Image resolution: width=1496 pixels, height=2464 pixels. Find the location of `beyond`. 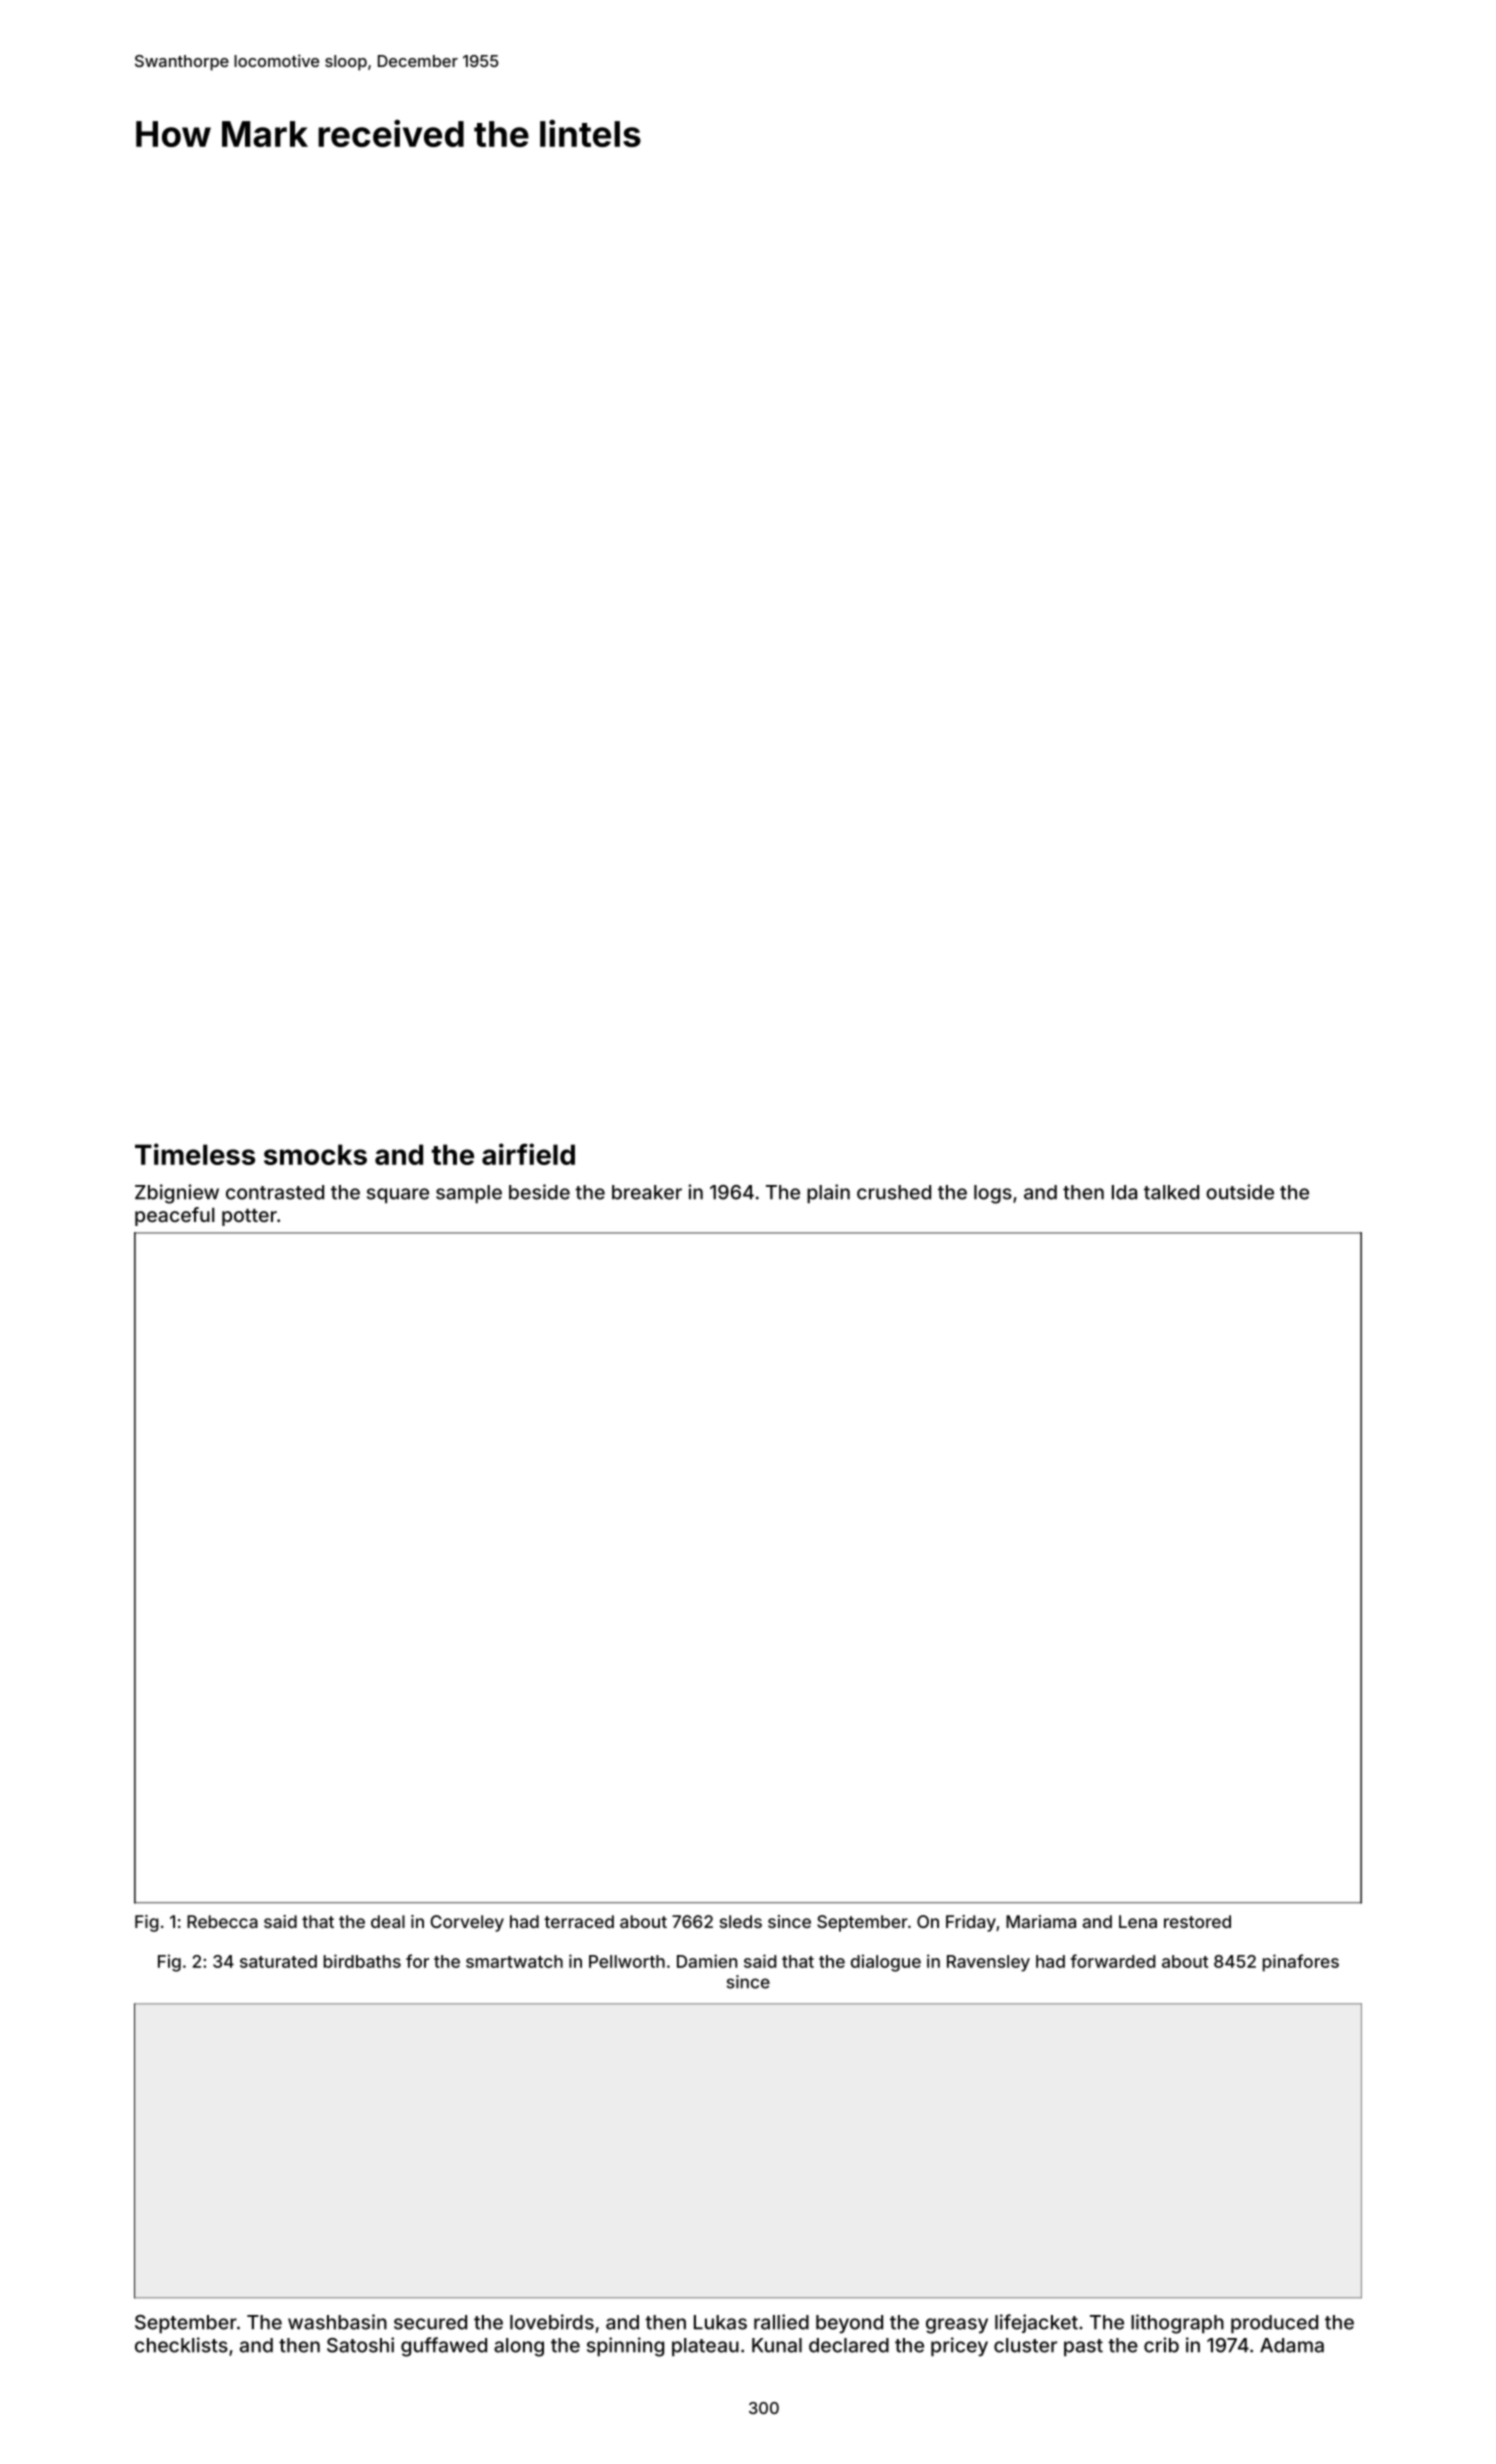

beyond is located at coordinates (849, 2324).
